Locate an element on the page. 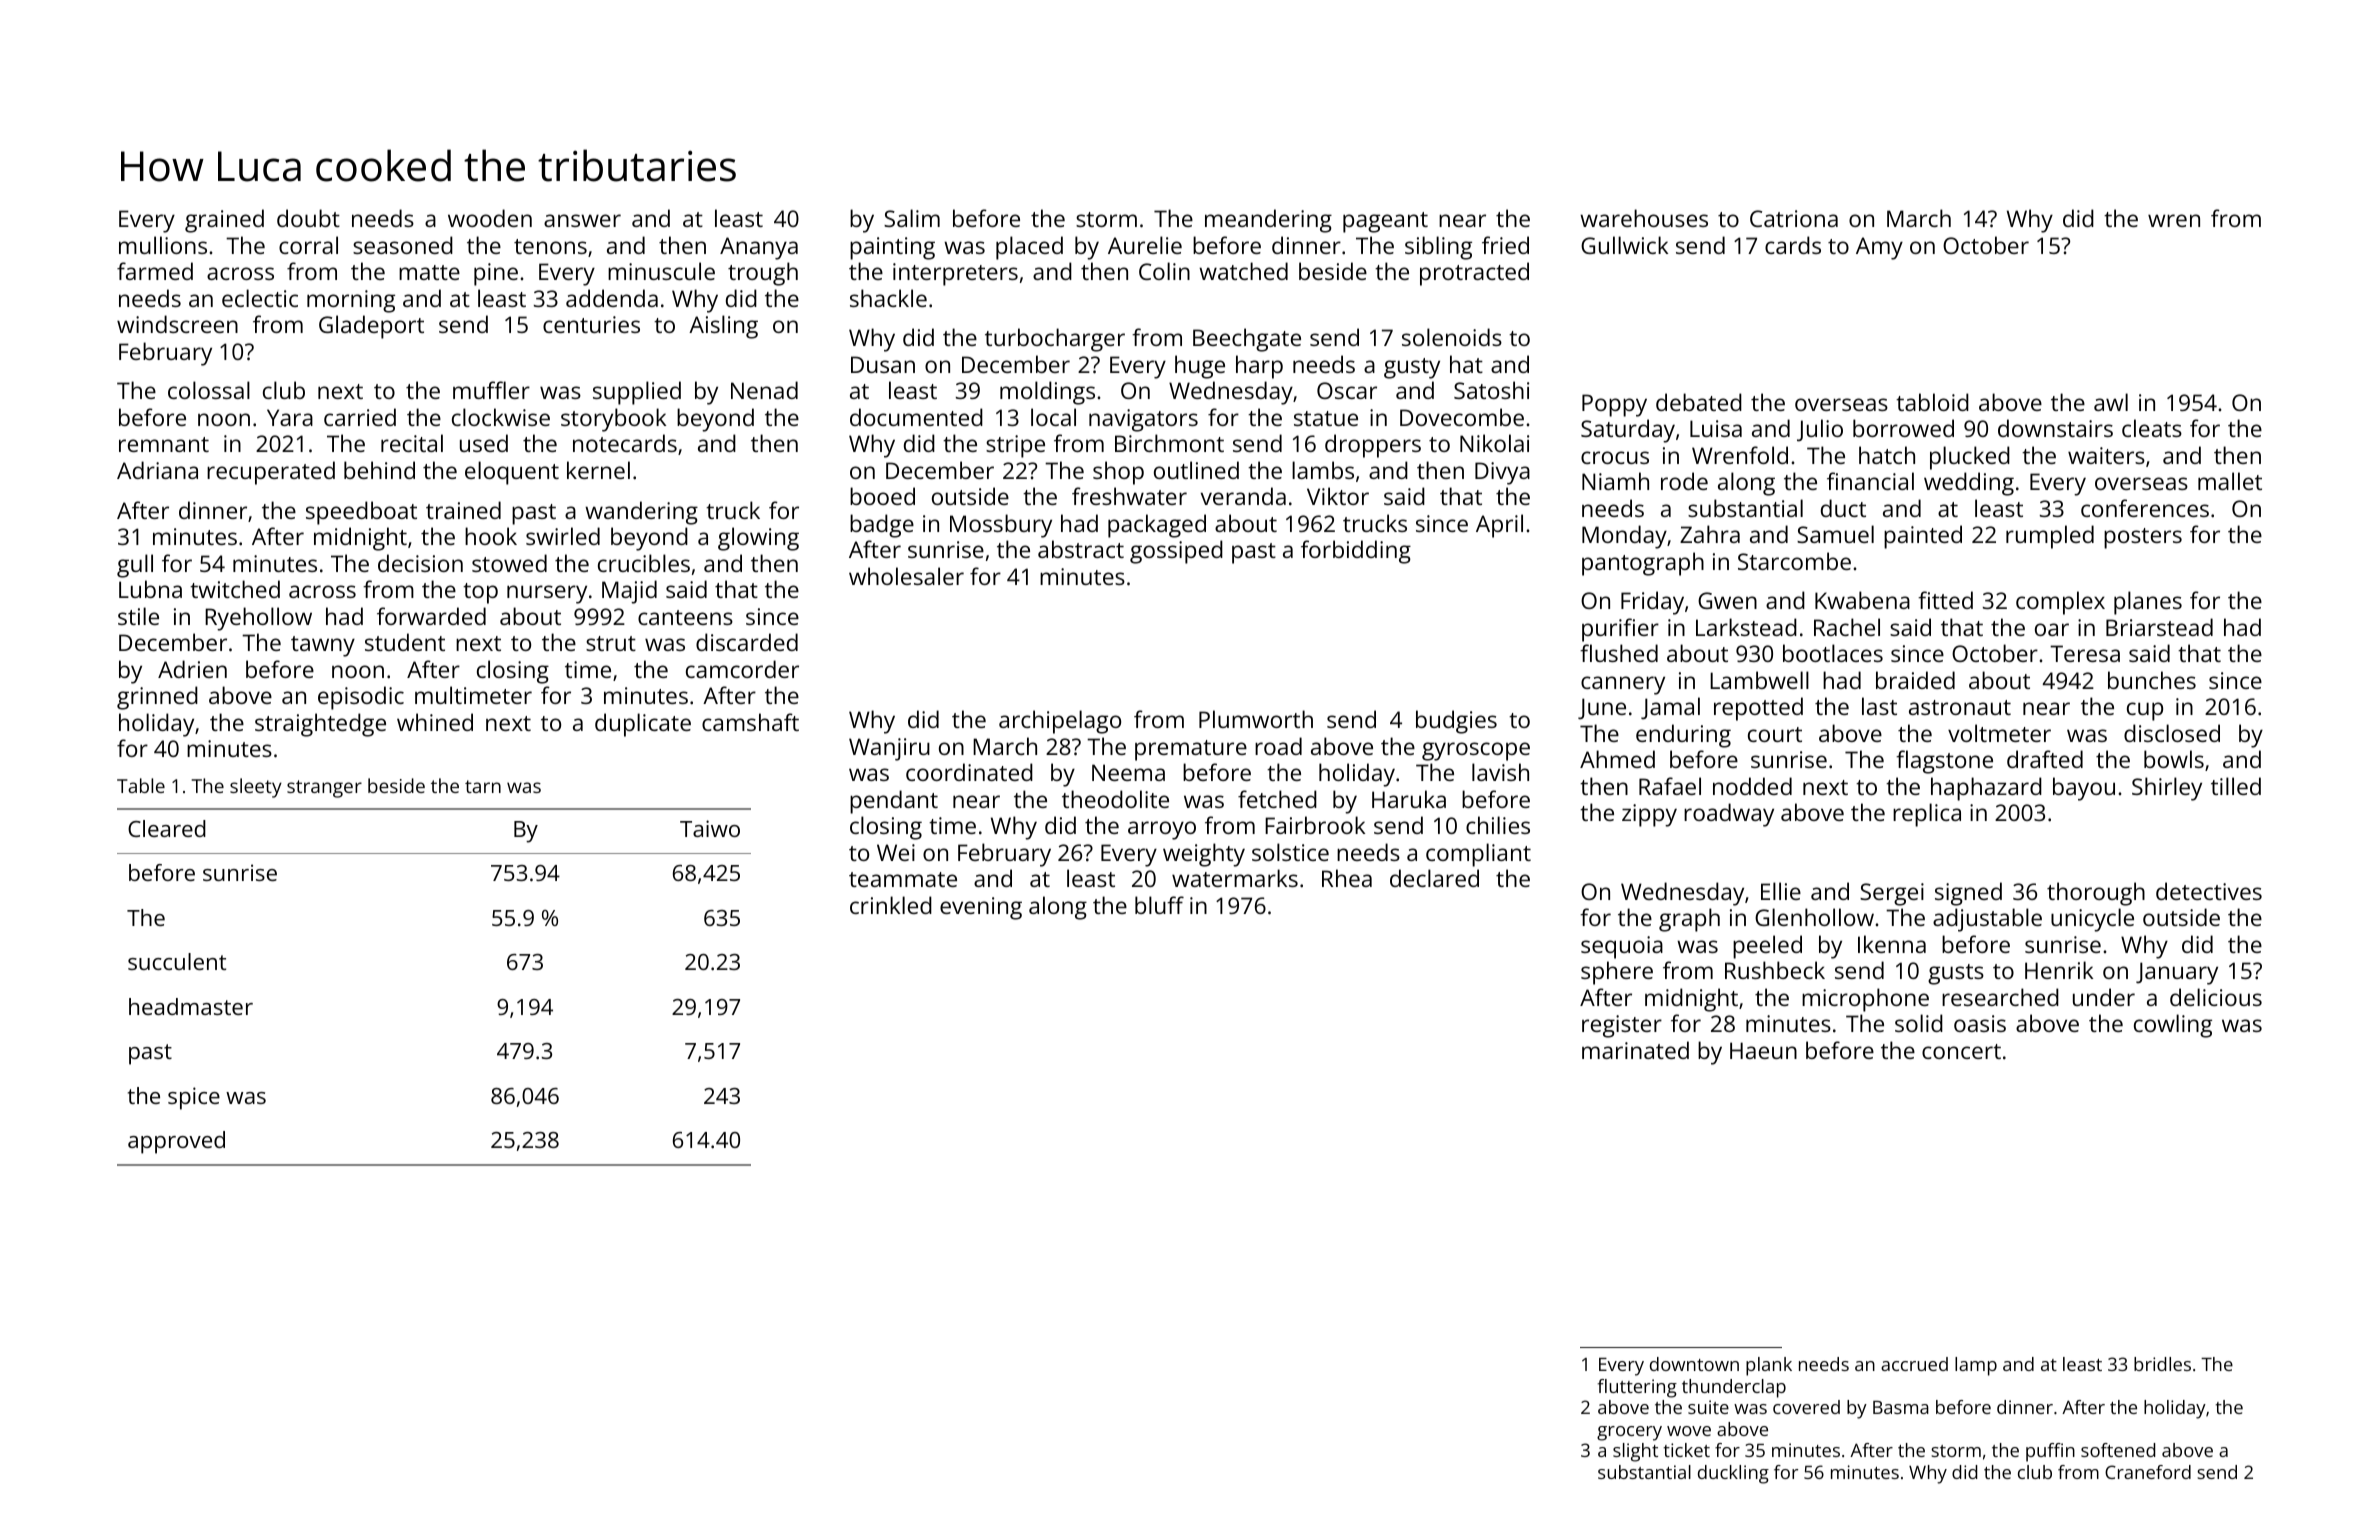 The height and width of the document is (1540, 2380). local is located at coordinates (1053, 417).
